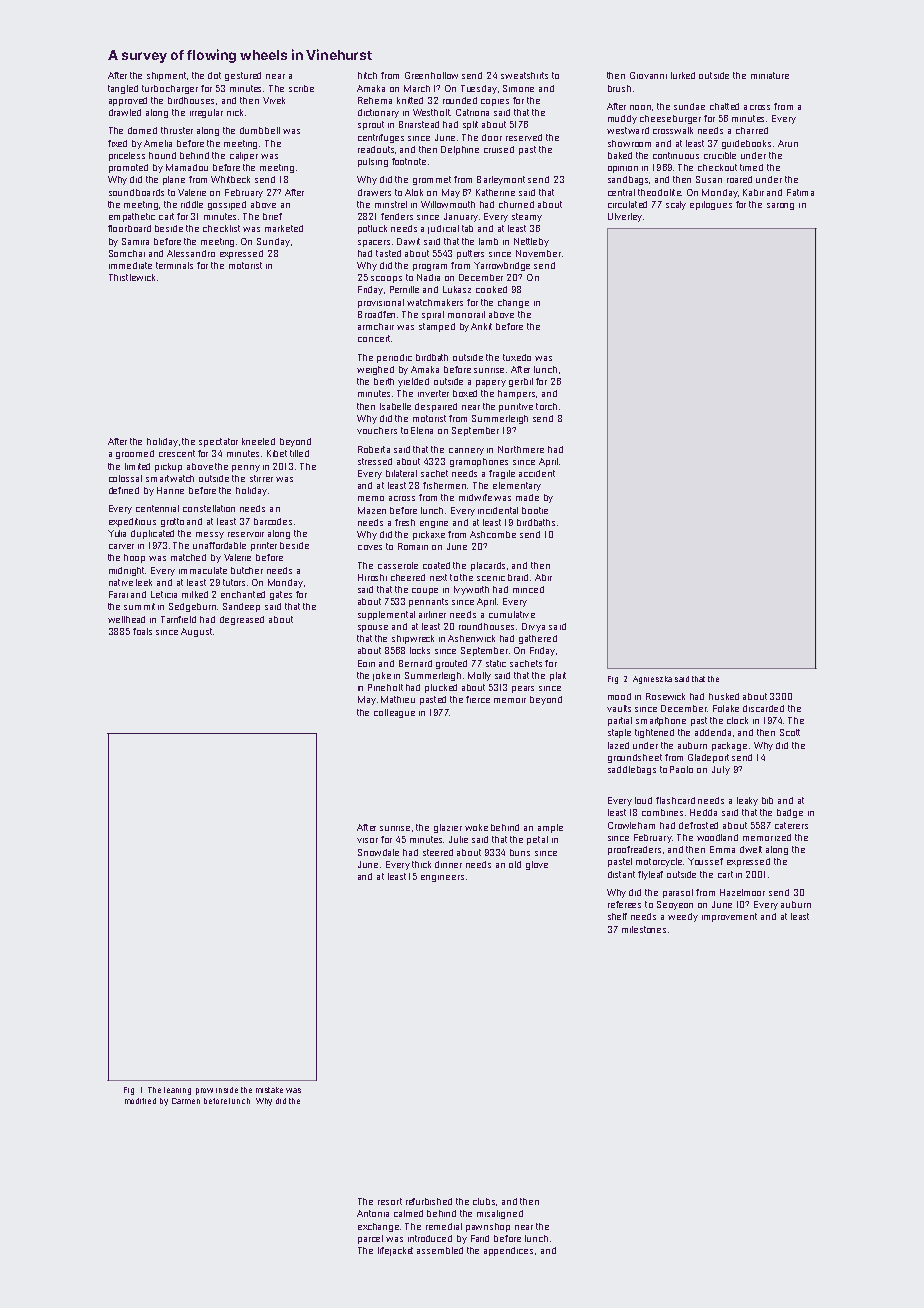 The height and width of the screenshot is (1308, 924). What do you see at coordinates (550, 828) in the screenshot?
I see `ample` at bounding box center [550, 828].
